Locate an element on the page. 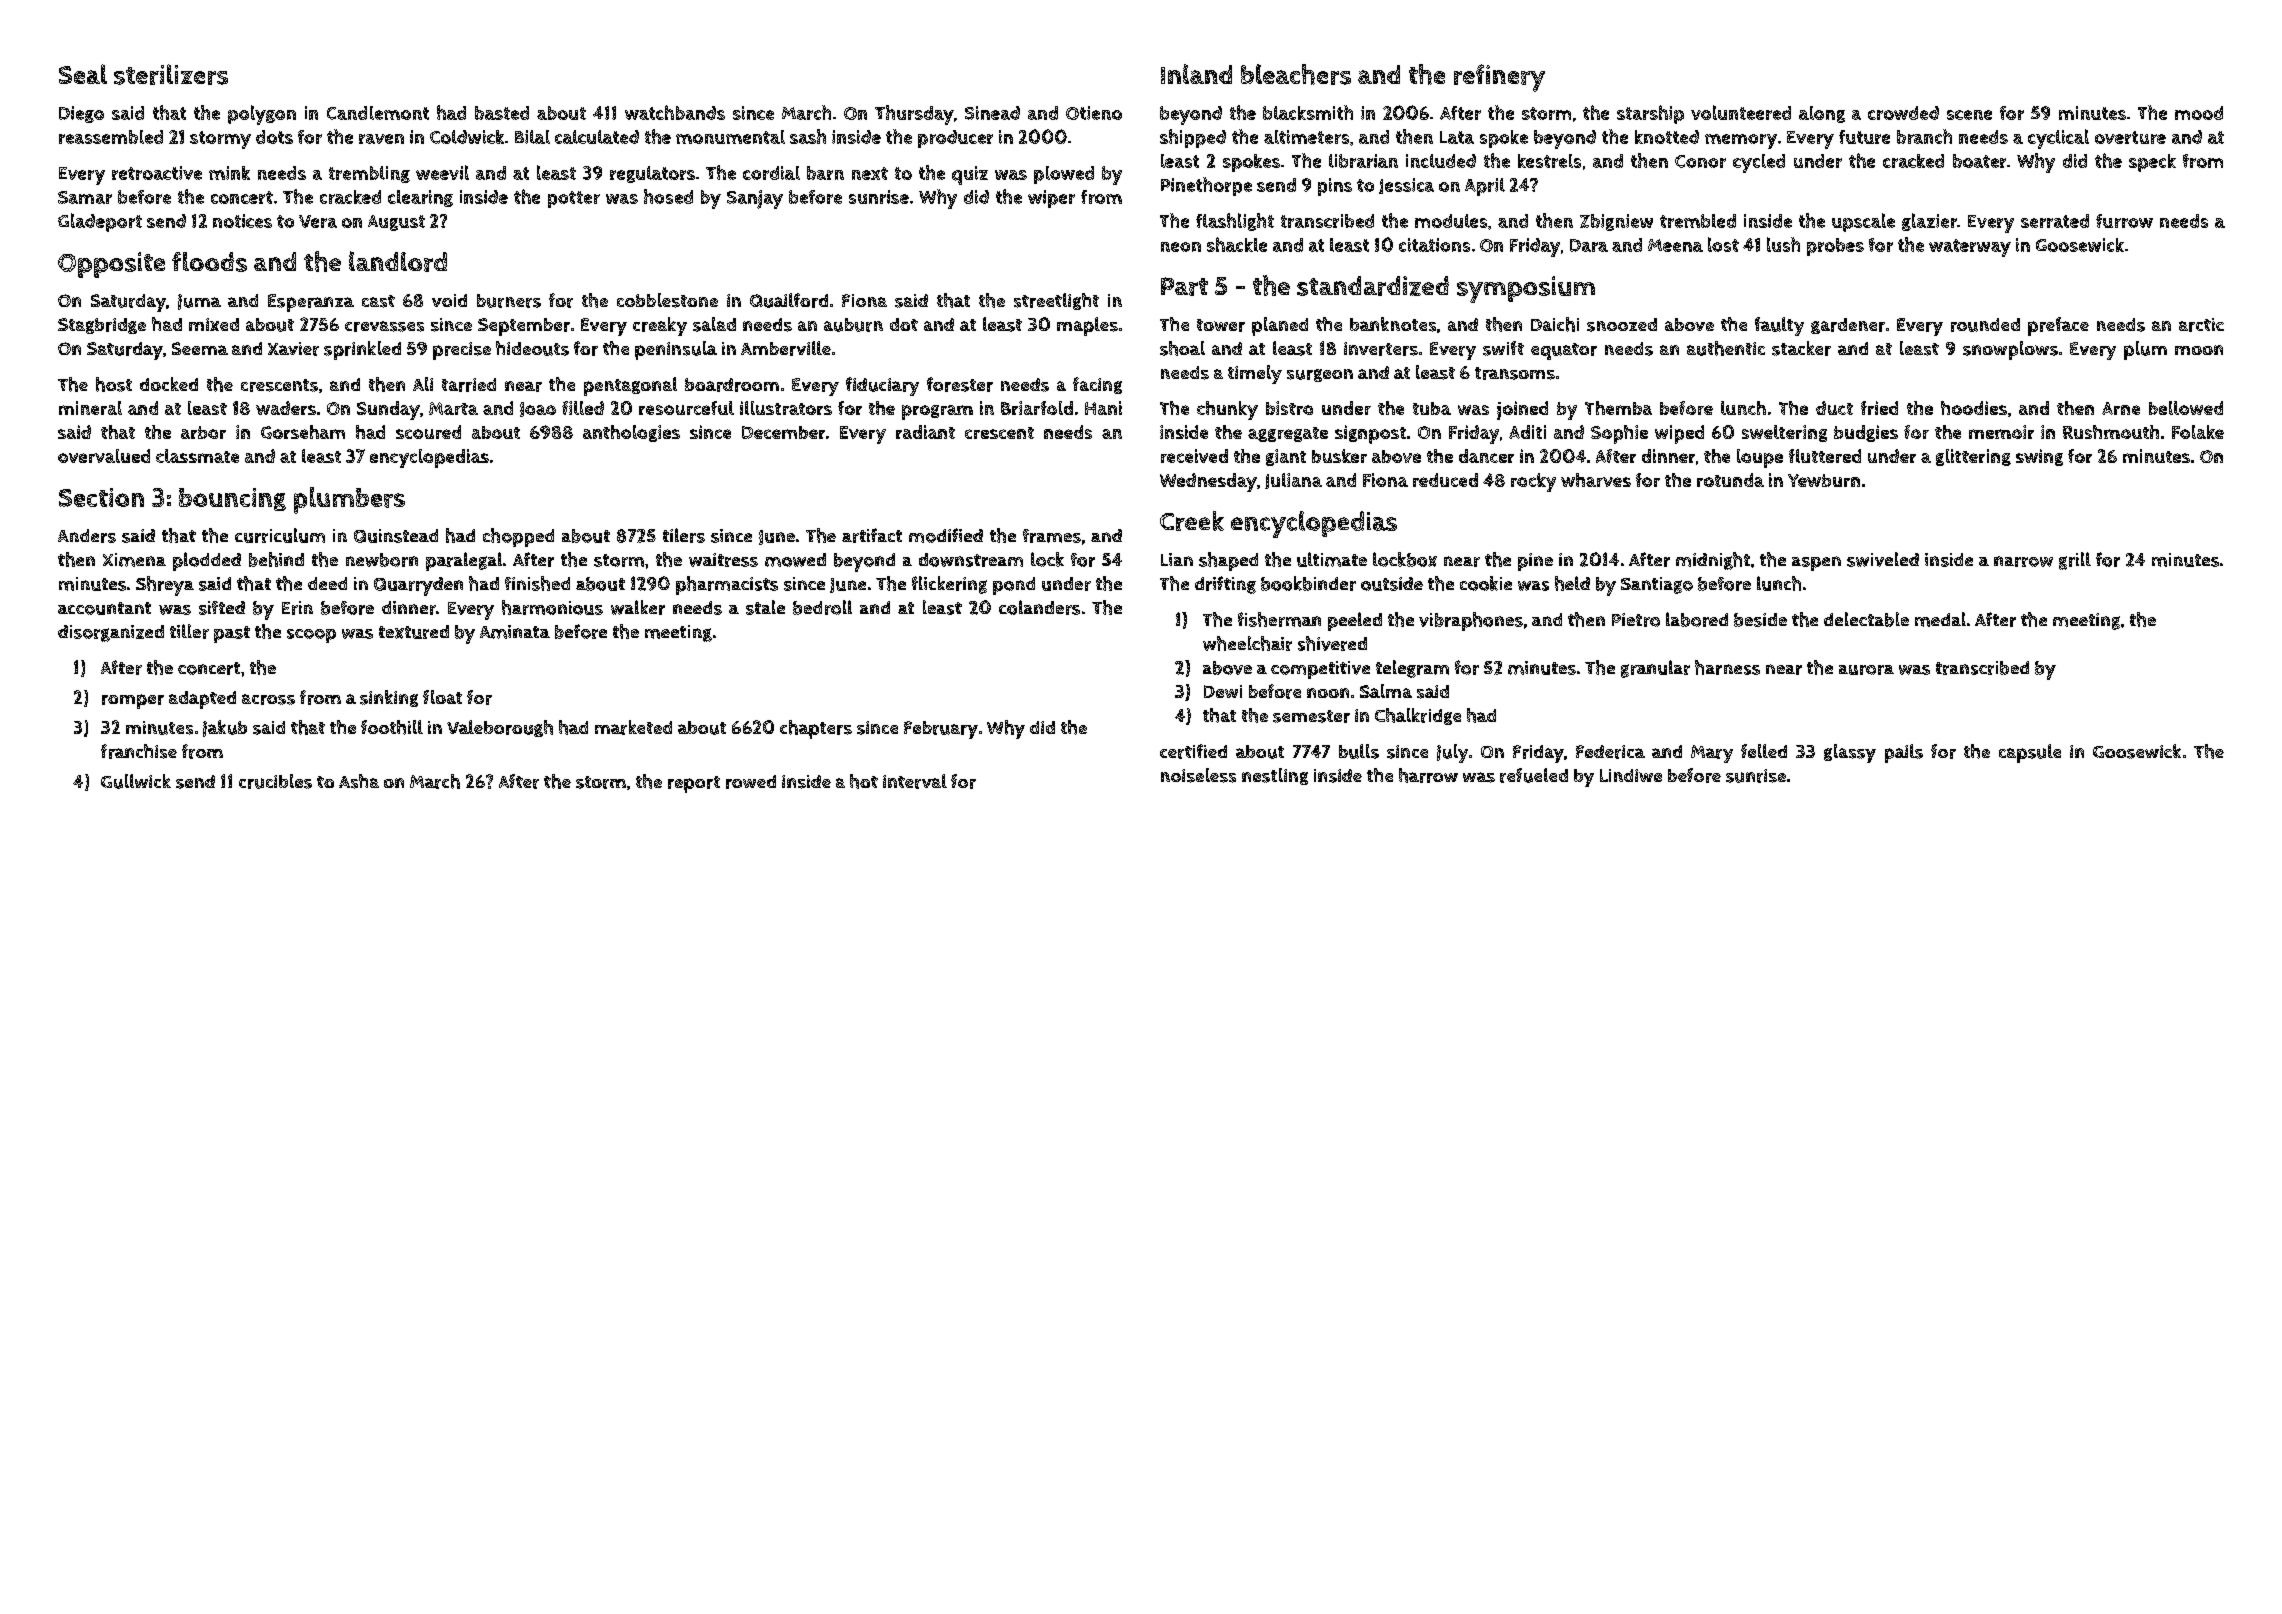 The height and width of the image is (1614, 2282). Santiago is located at coordinates (1657, 585).
